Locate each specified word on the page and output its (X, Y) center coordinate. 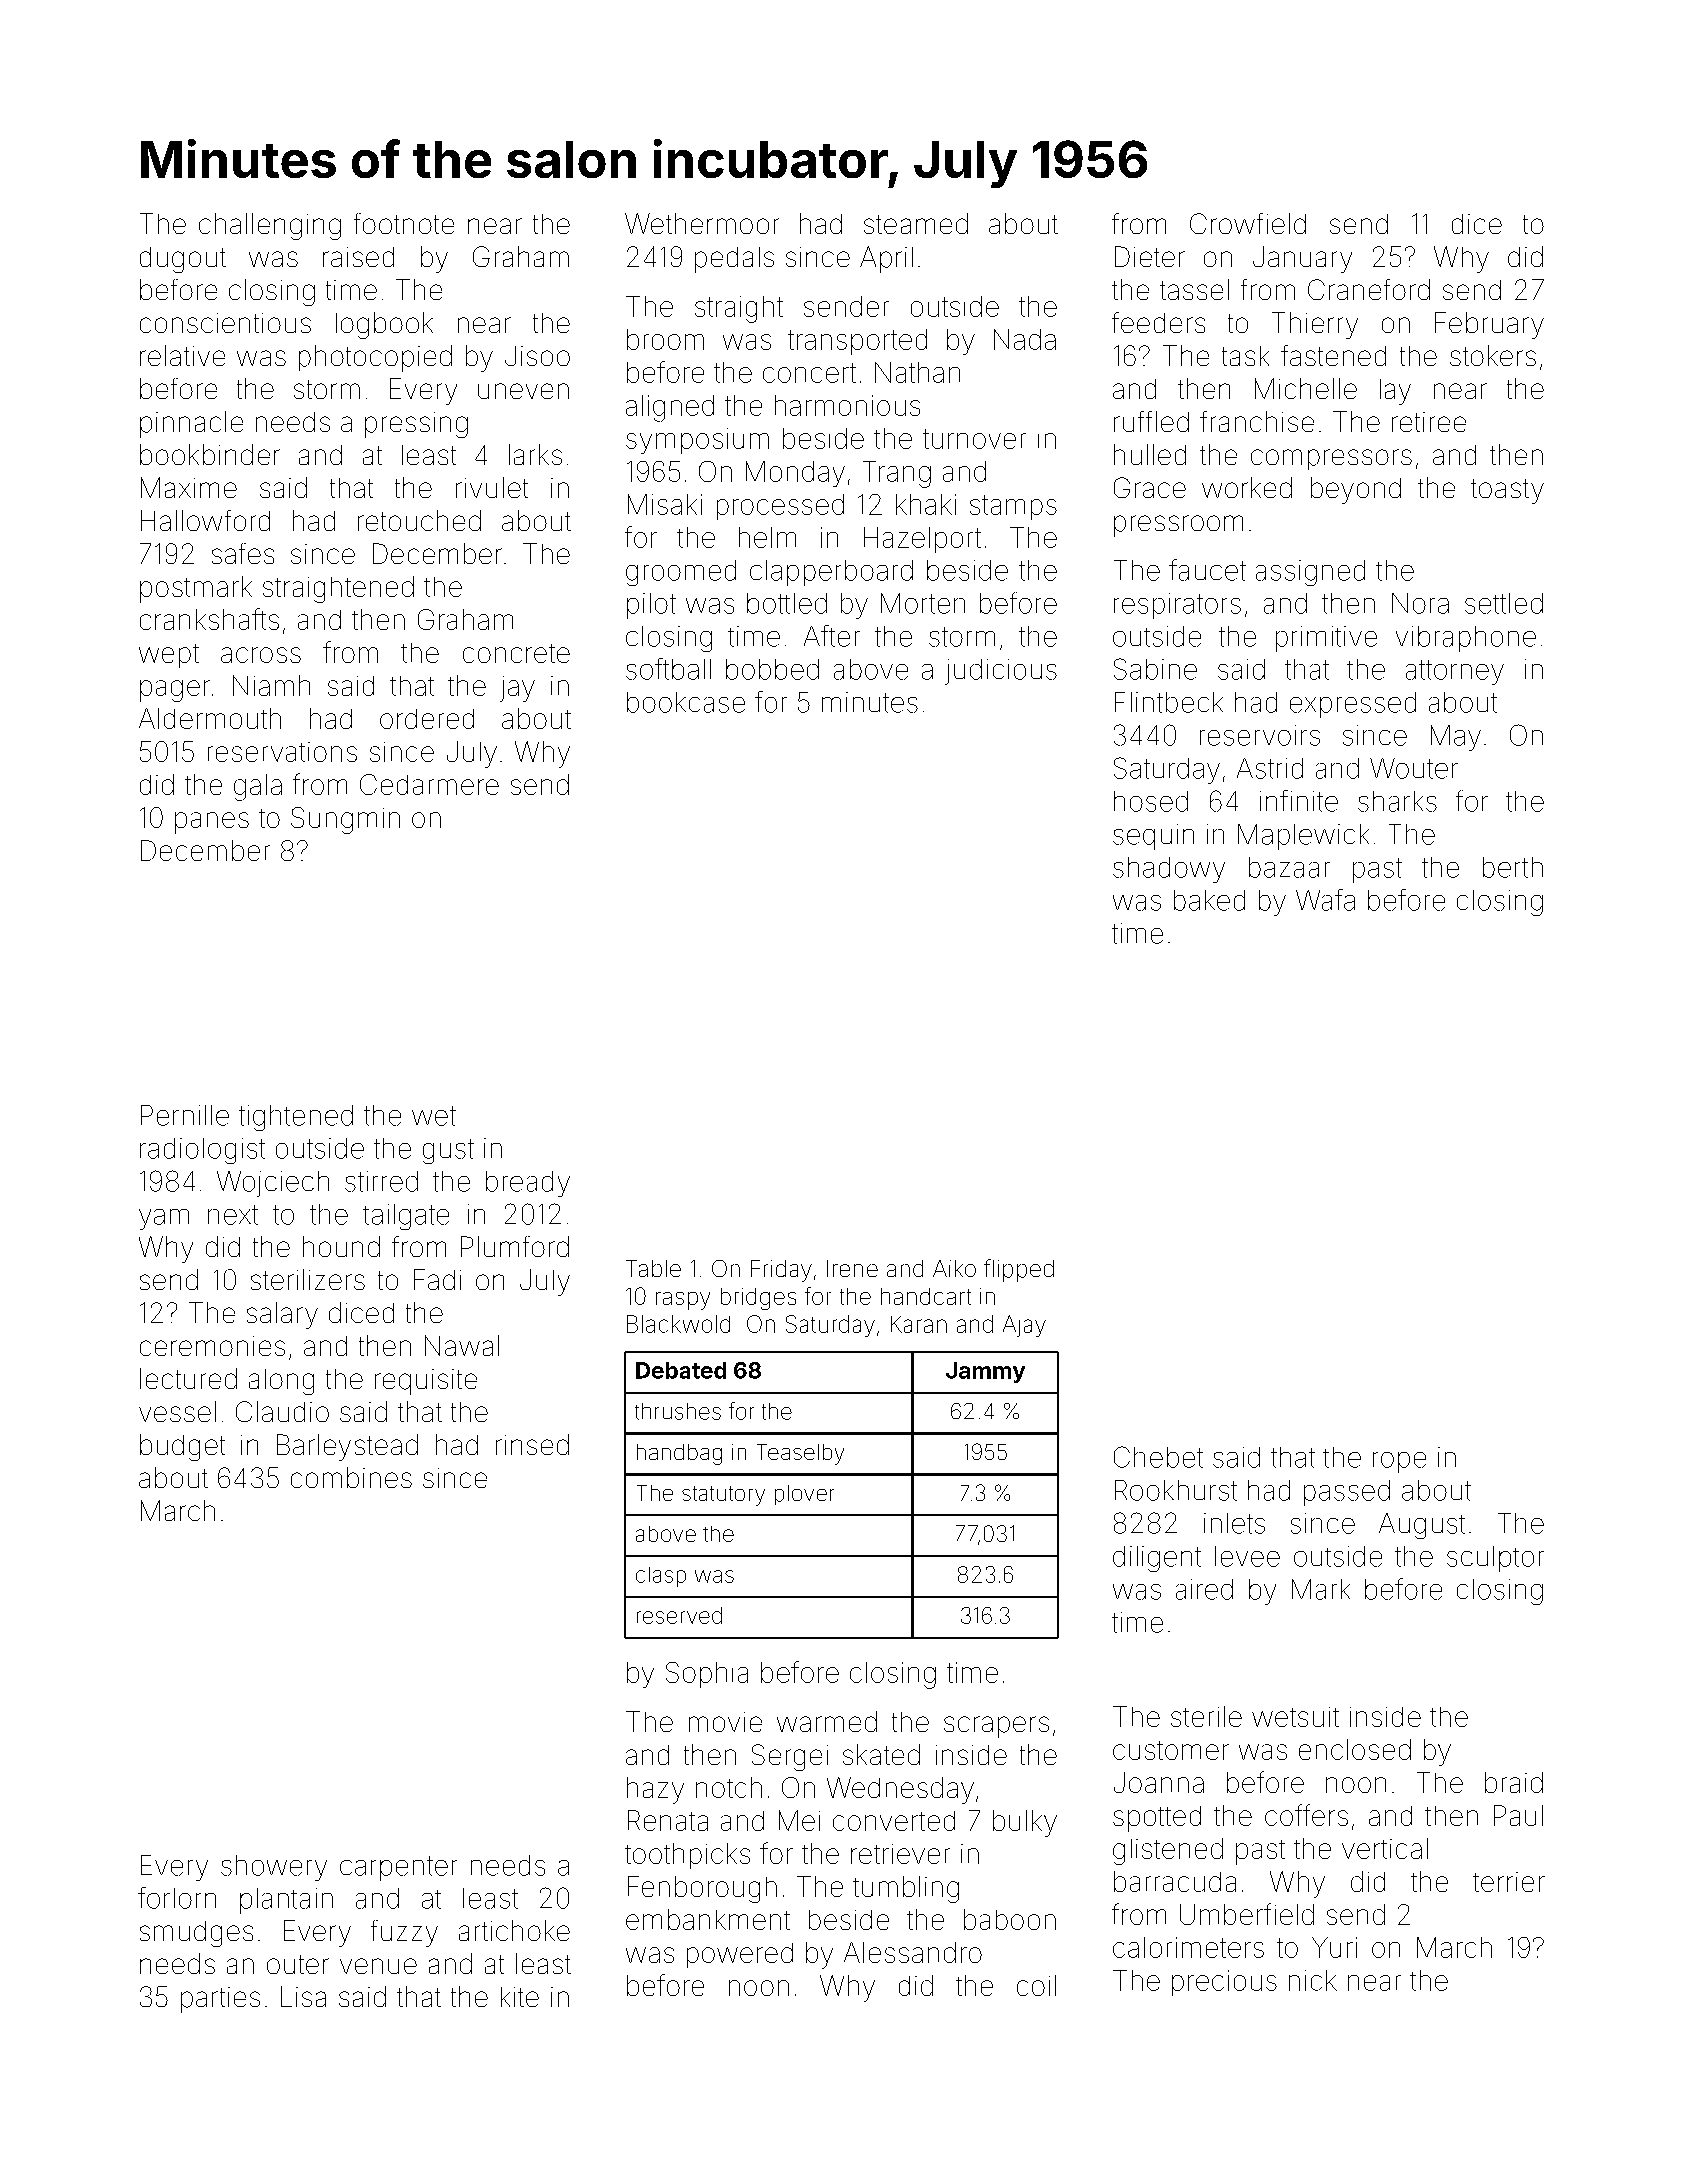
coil (1036, 1985)
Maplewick (1303, 837)
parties (220, 2000)
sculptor (1495, 1559)
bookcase (686, 702)
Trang (897, 474)
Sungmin (345, 820)
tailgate (406, 1217)
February (1489, 325)
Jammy (985, 1372)
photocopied (375, 358)
